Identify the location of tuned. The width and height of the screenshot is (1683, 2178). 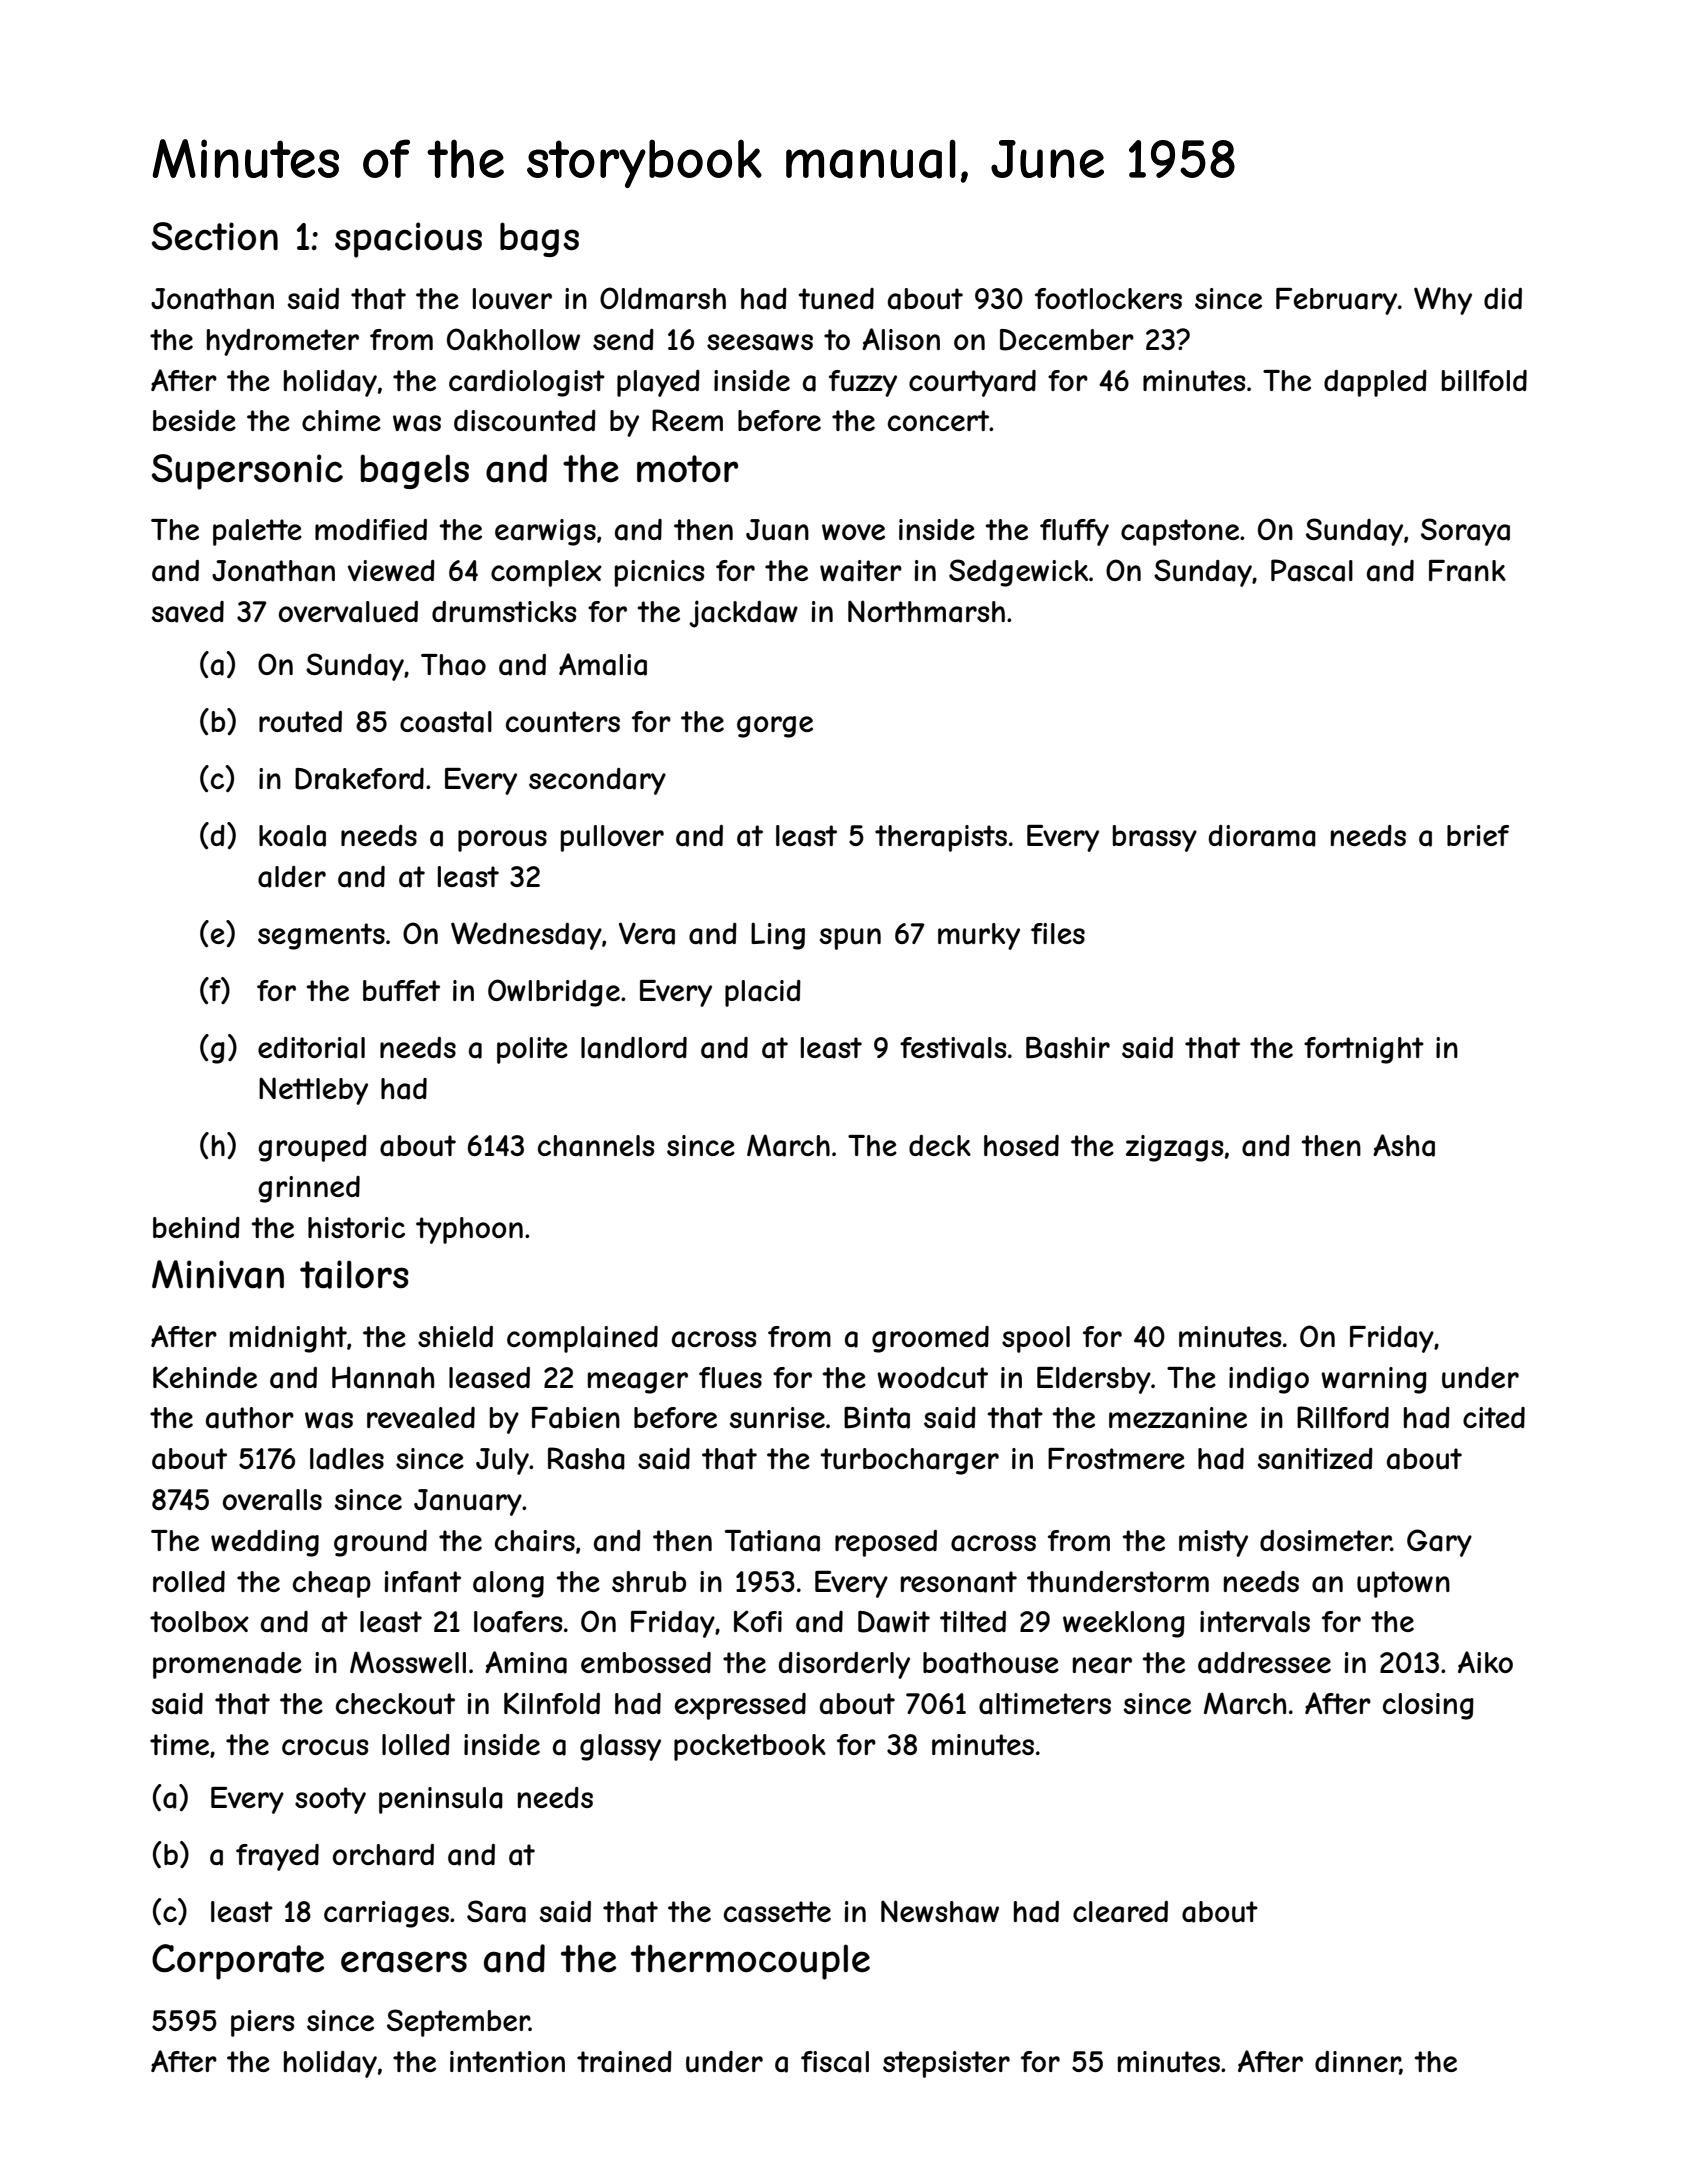
(836, 299).
